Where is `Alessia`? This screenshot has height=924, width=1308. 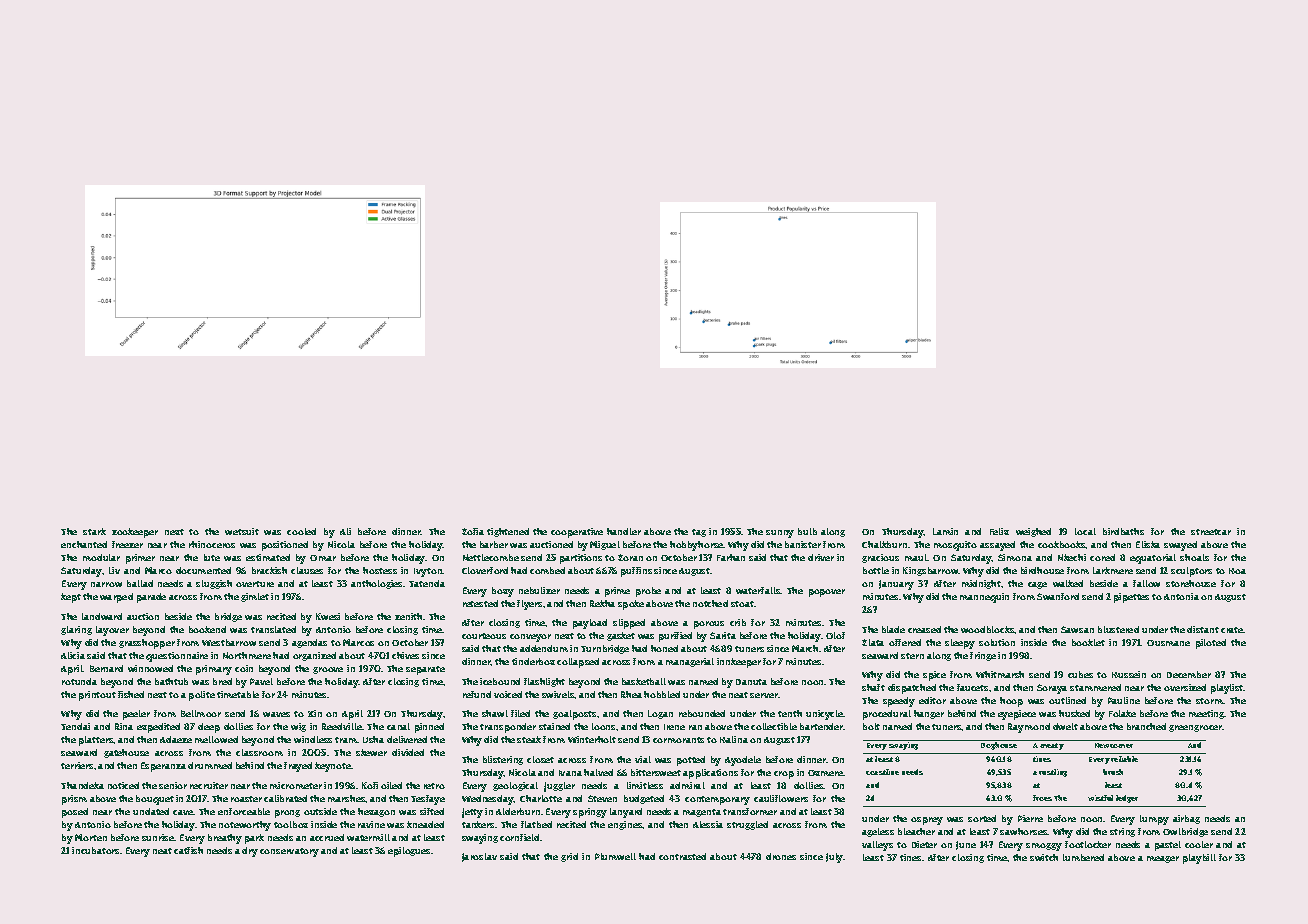 Alessia is located at coordinates (708, 824).
